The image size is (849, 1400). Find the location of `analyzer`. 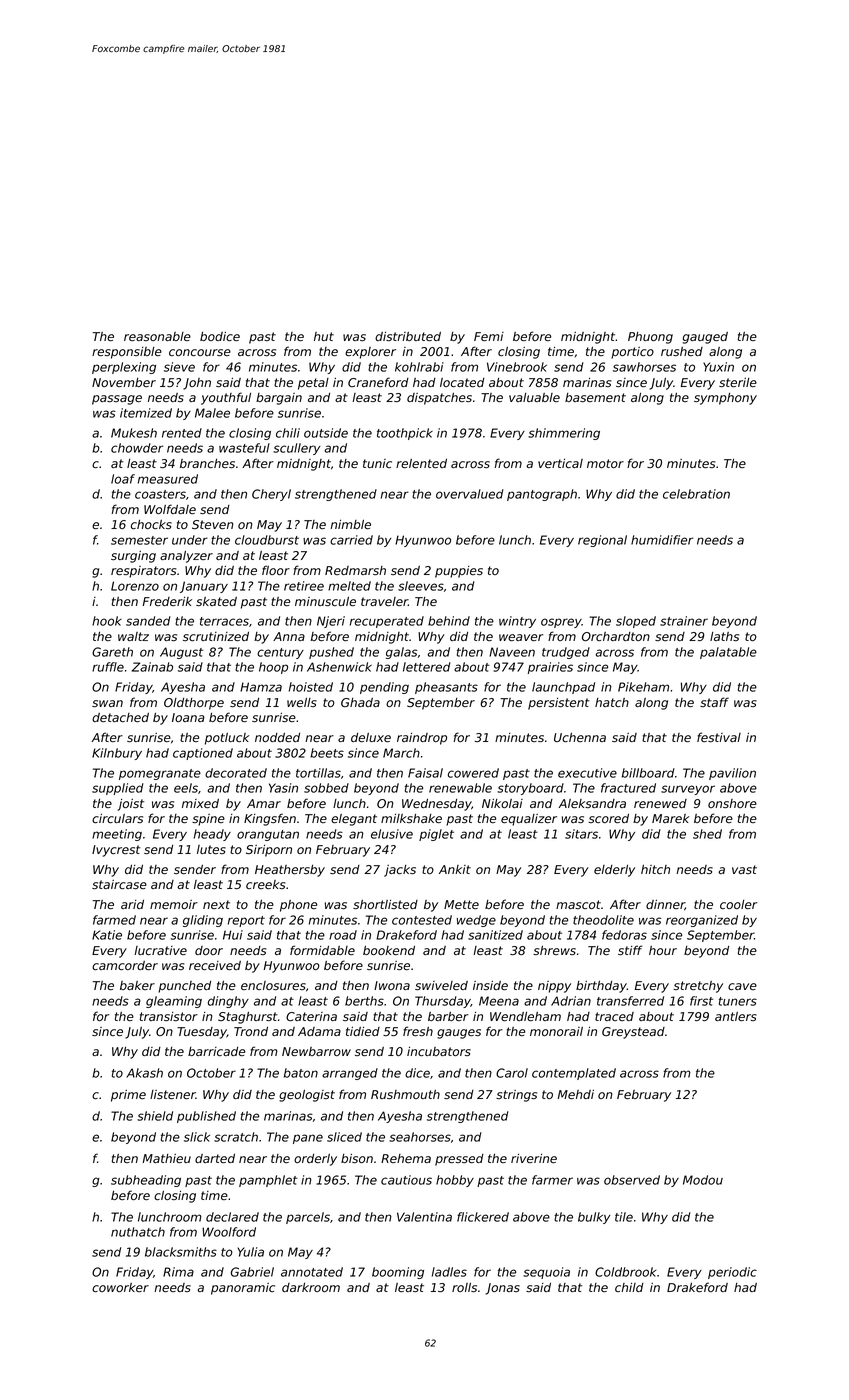

analyzer is located at coordinates (186, 557).
